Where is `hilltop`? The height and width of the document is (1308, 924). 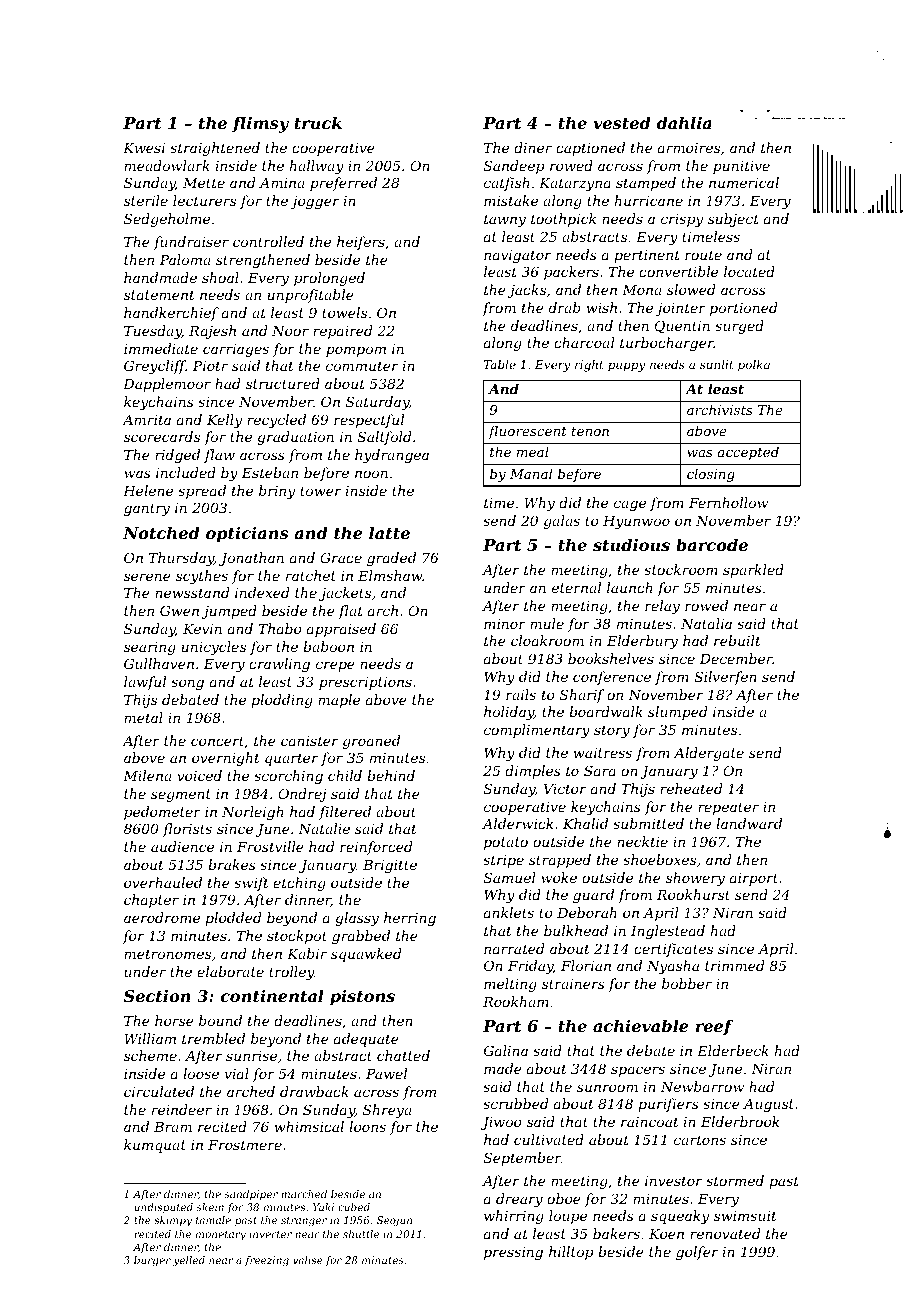 hilltop is located at coordinates (571, 1253).
